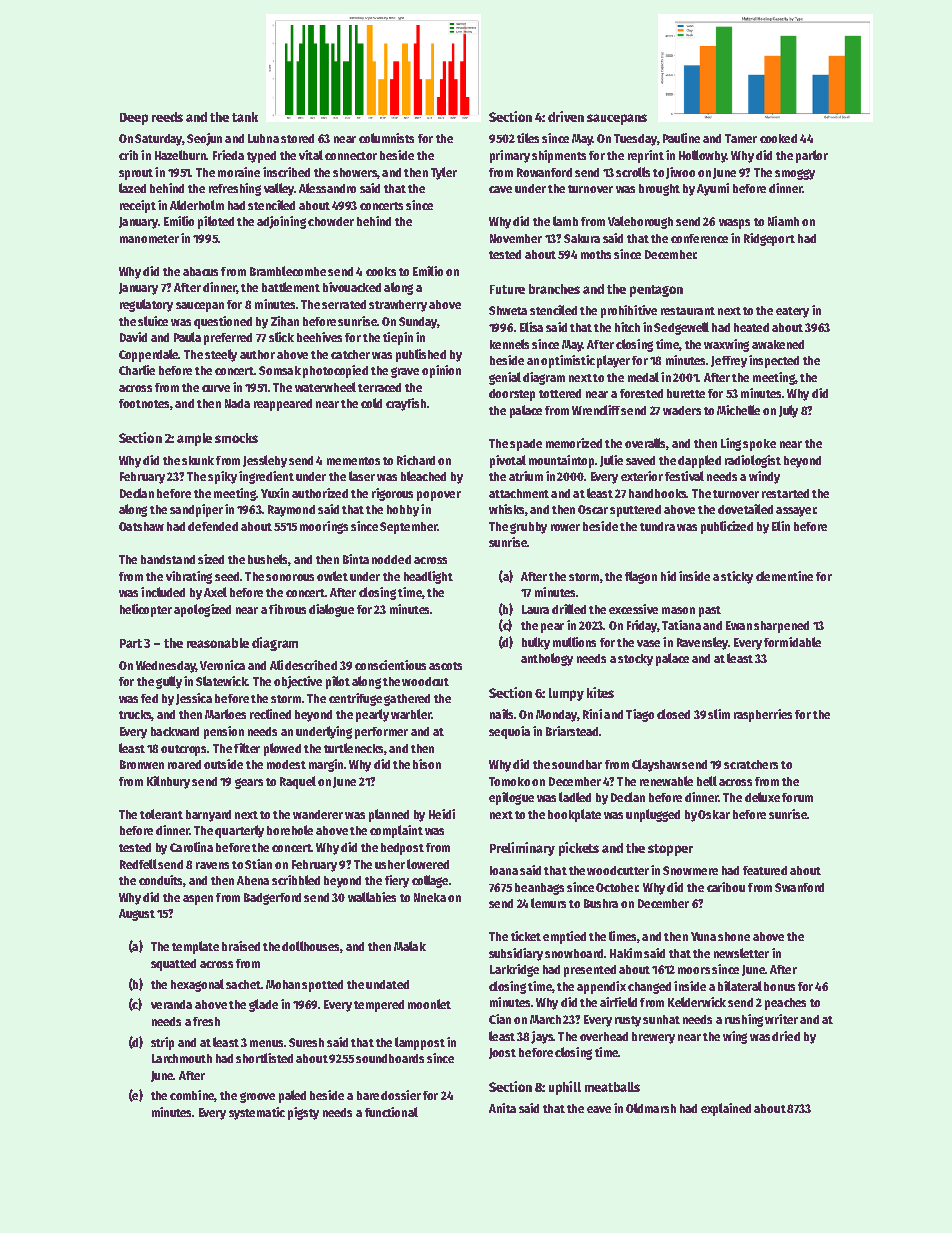  Describe the element at coordinates (559, 156) in the screenshot. I see `shipments` at that location.
